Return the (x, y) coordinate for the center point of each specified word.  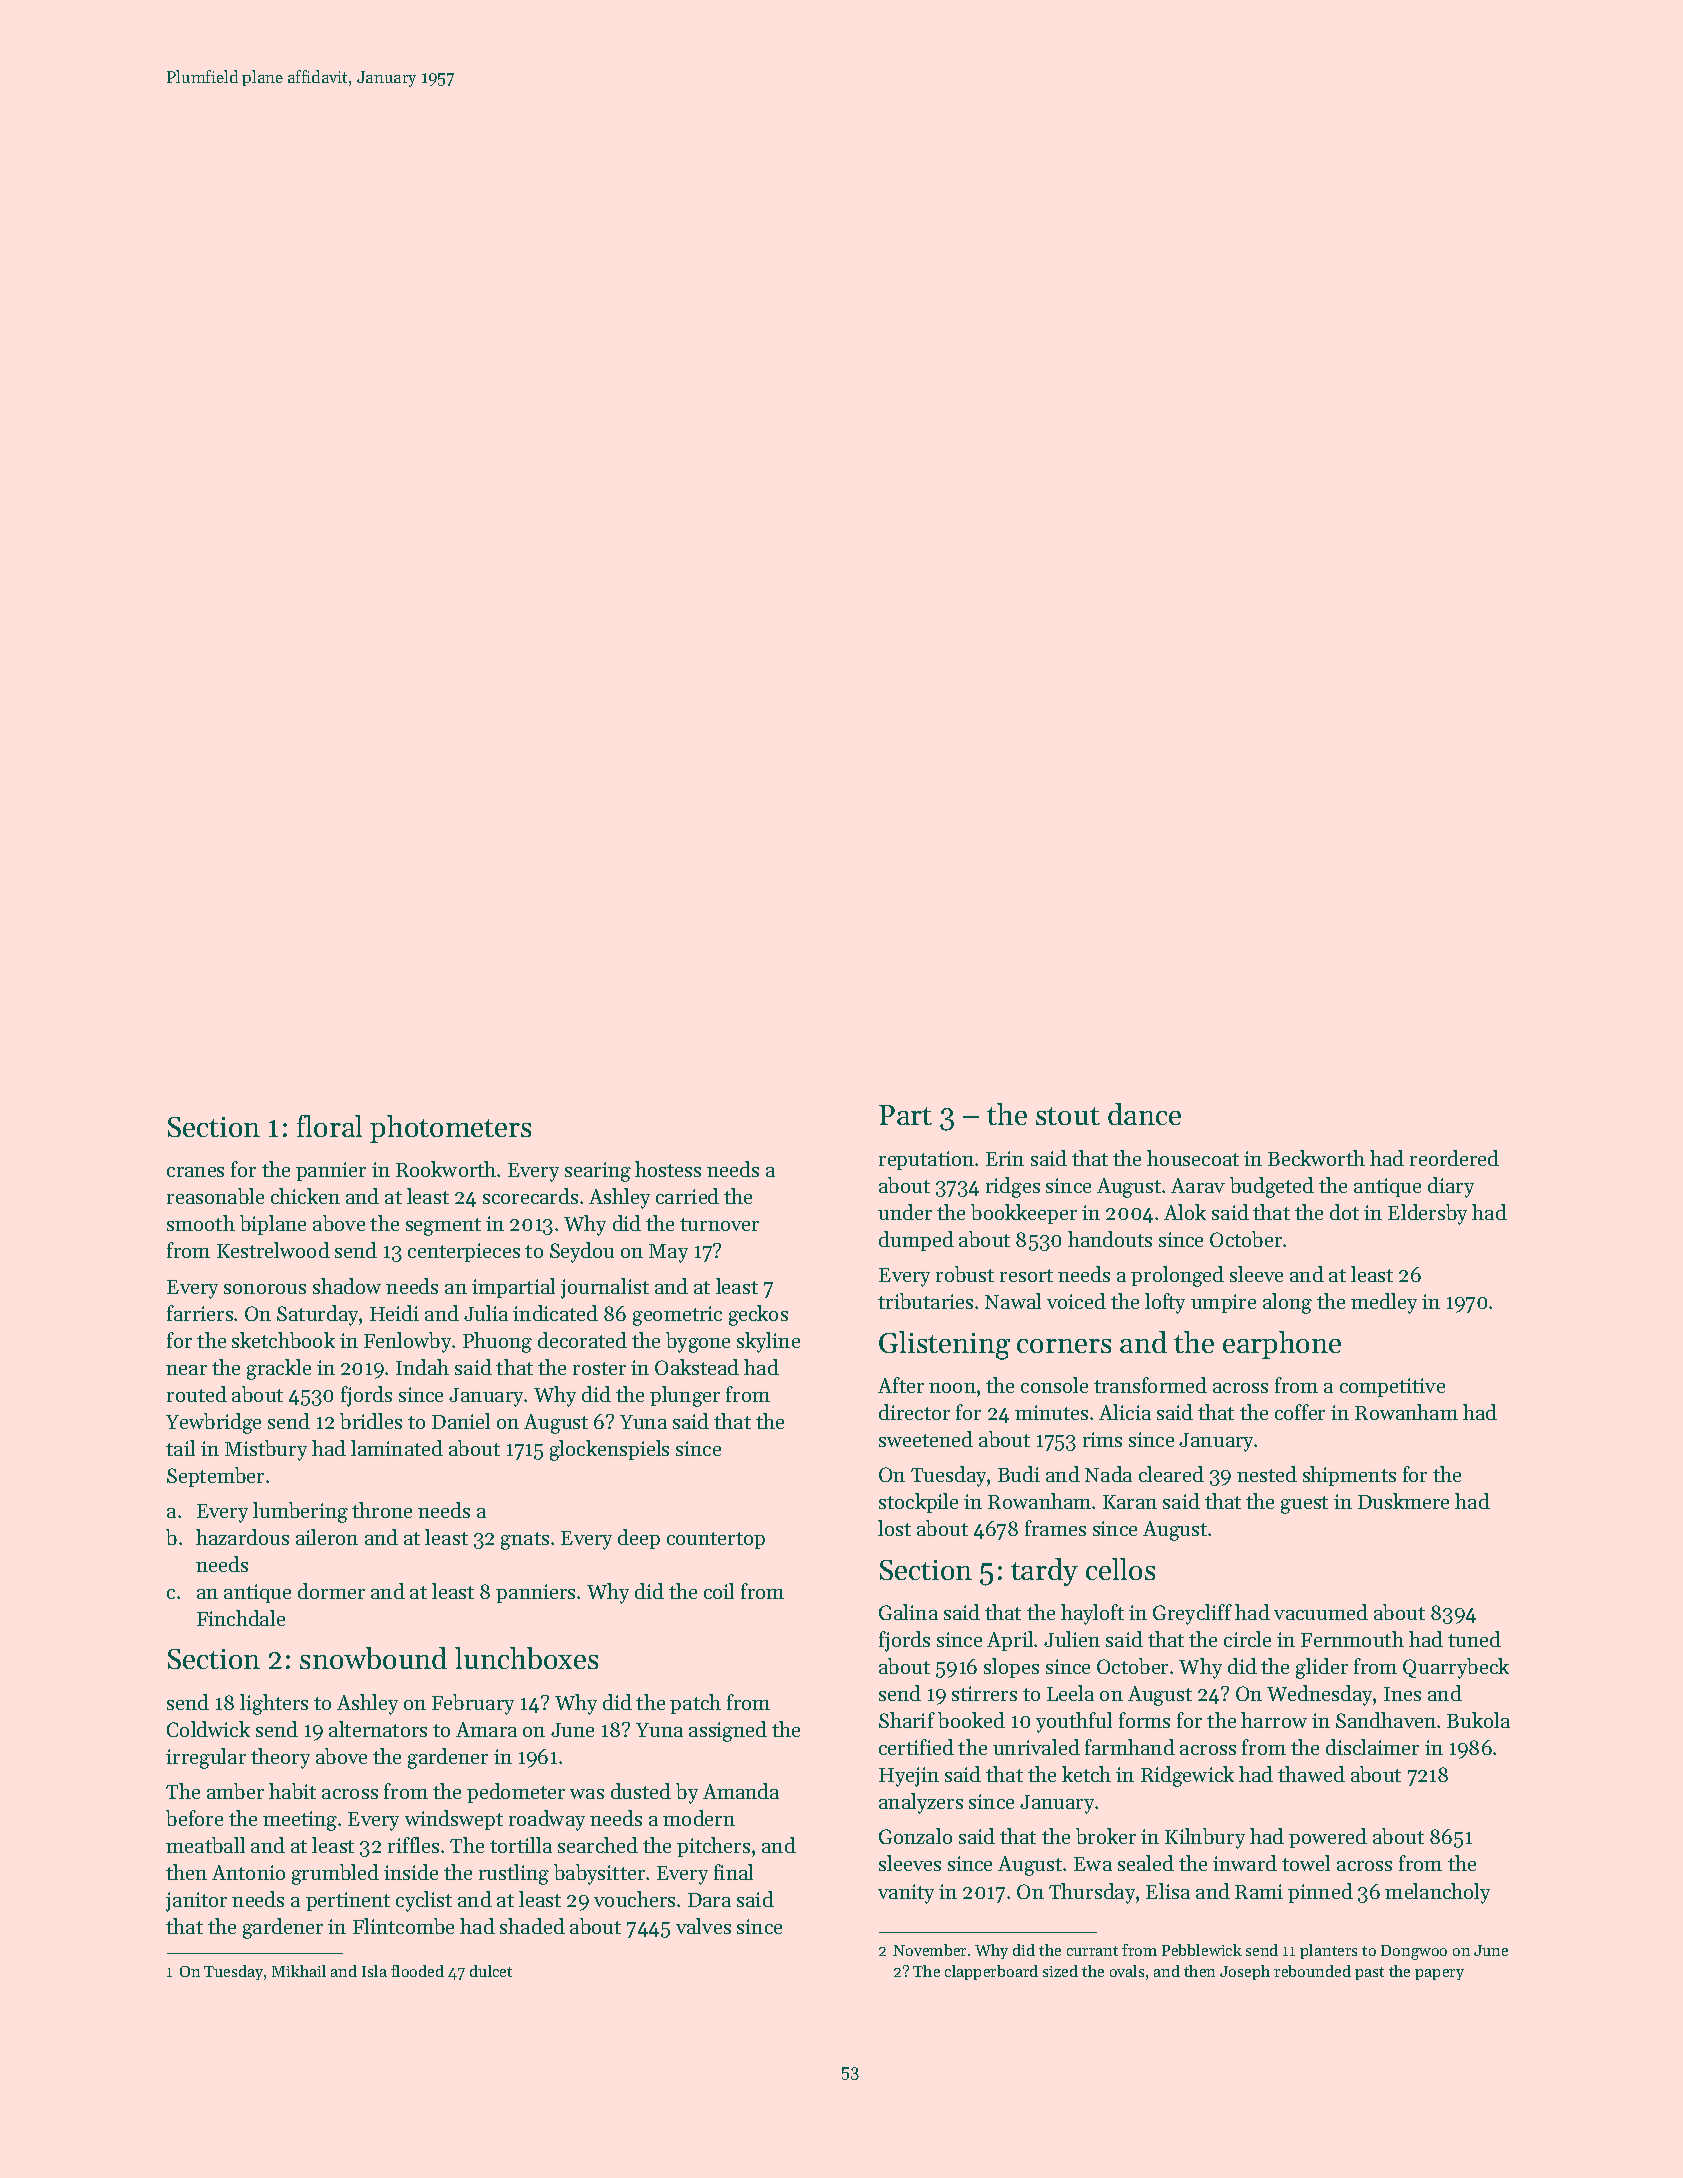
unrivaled (1036, 1747)
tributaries (925, 1301)
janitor (196, 1902)
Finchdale (241, 1618)
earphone (1282, 1345)
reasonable (215, 1196)
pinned (1320, 1893)
